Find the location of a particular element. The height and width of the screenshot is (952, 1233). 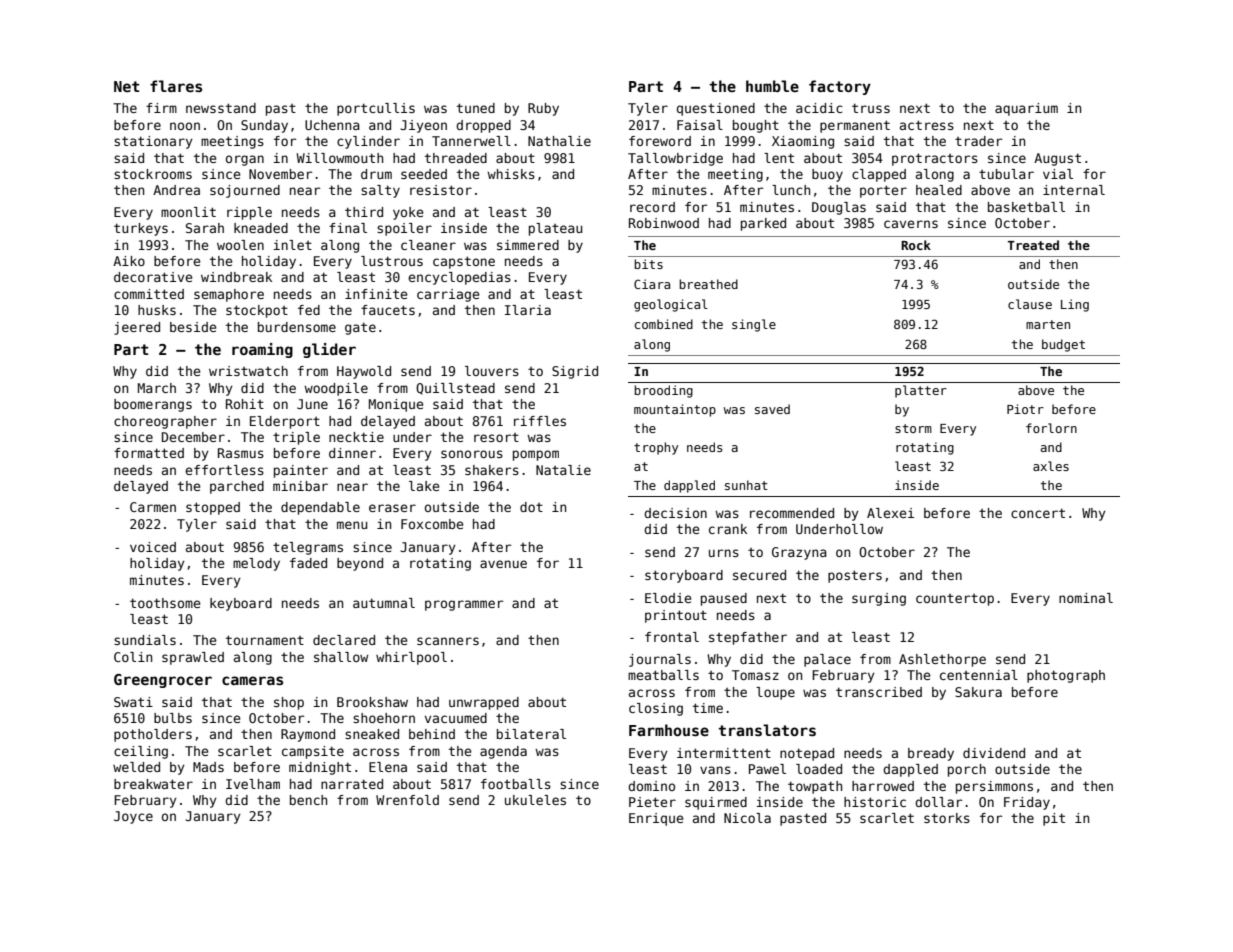

louvers is located at coordinates (492, 371).
